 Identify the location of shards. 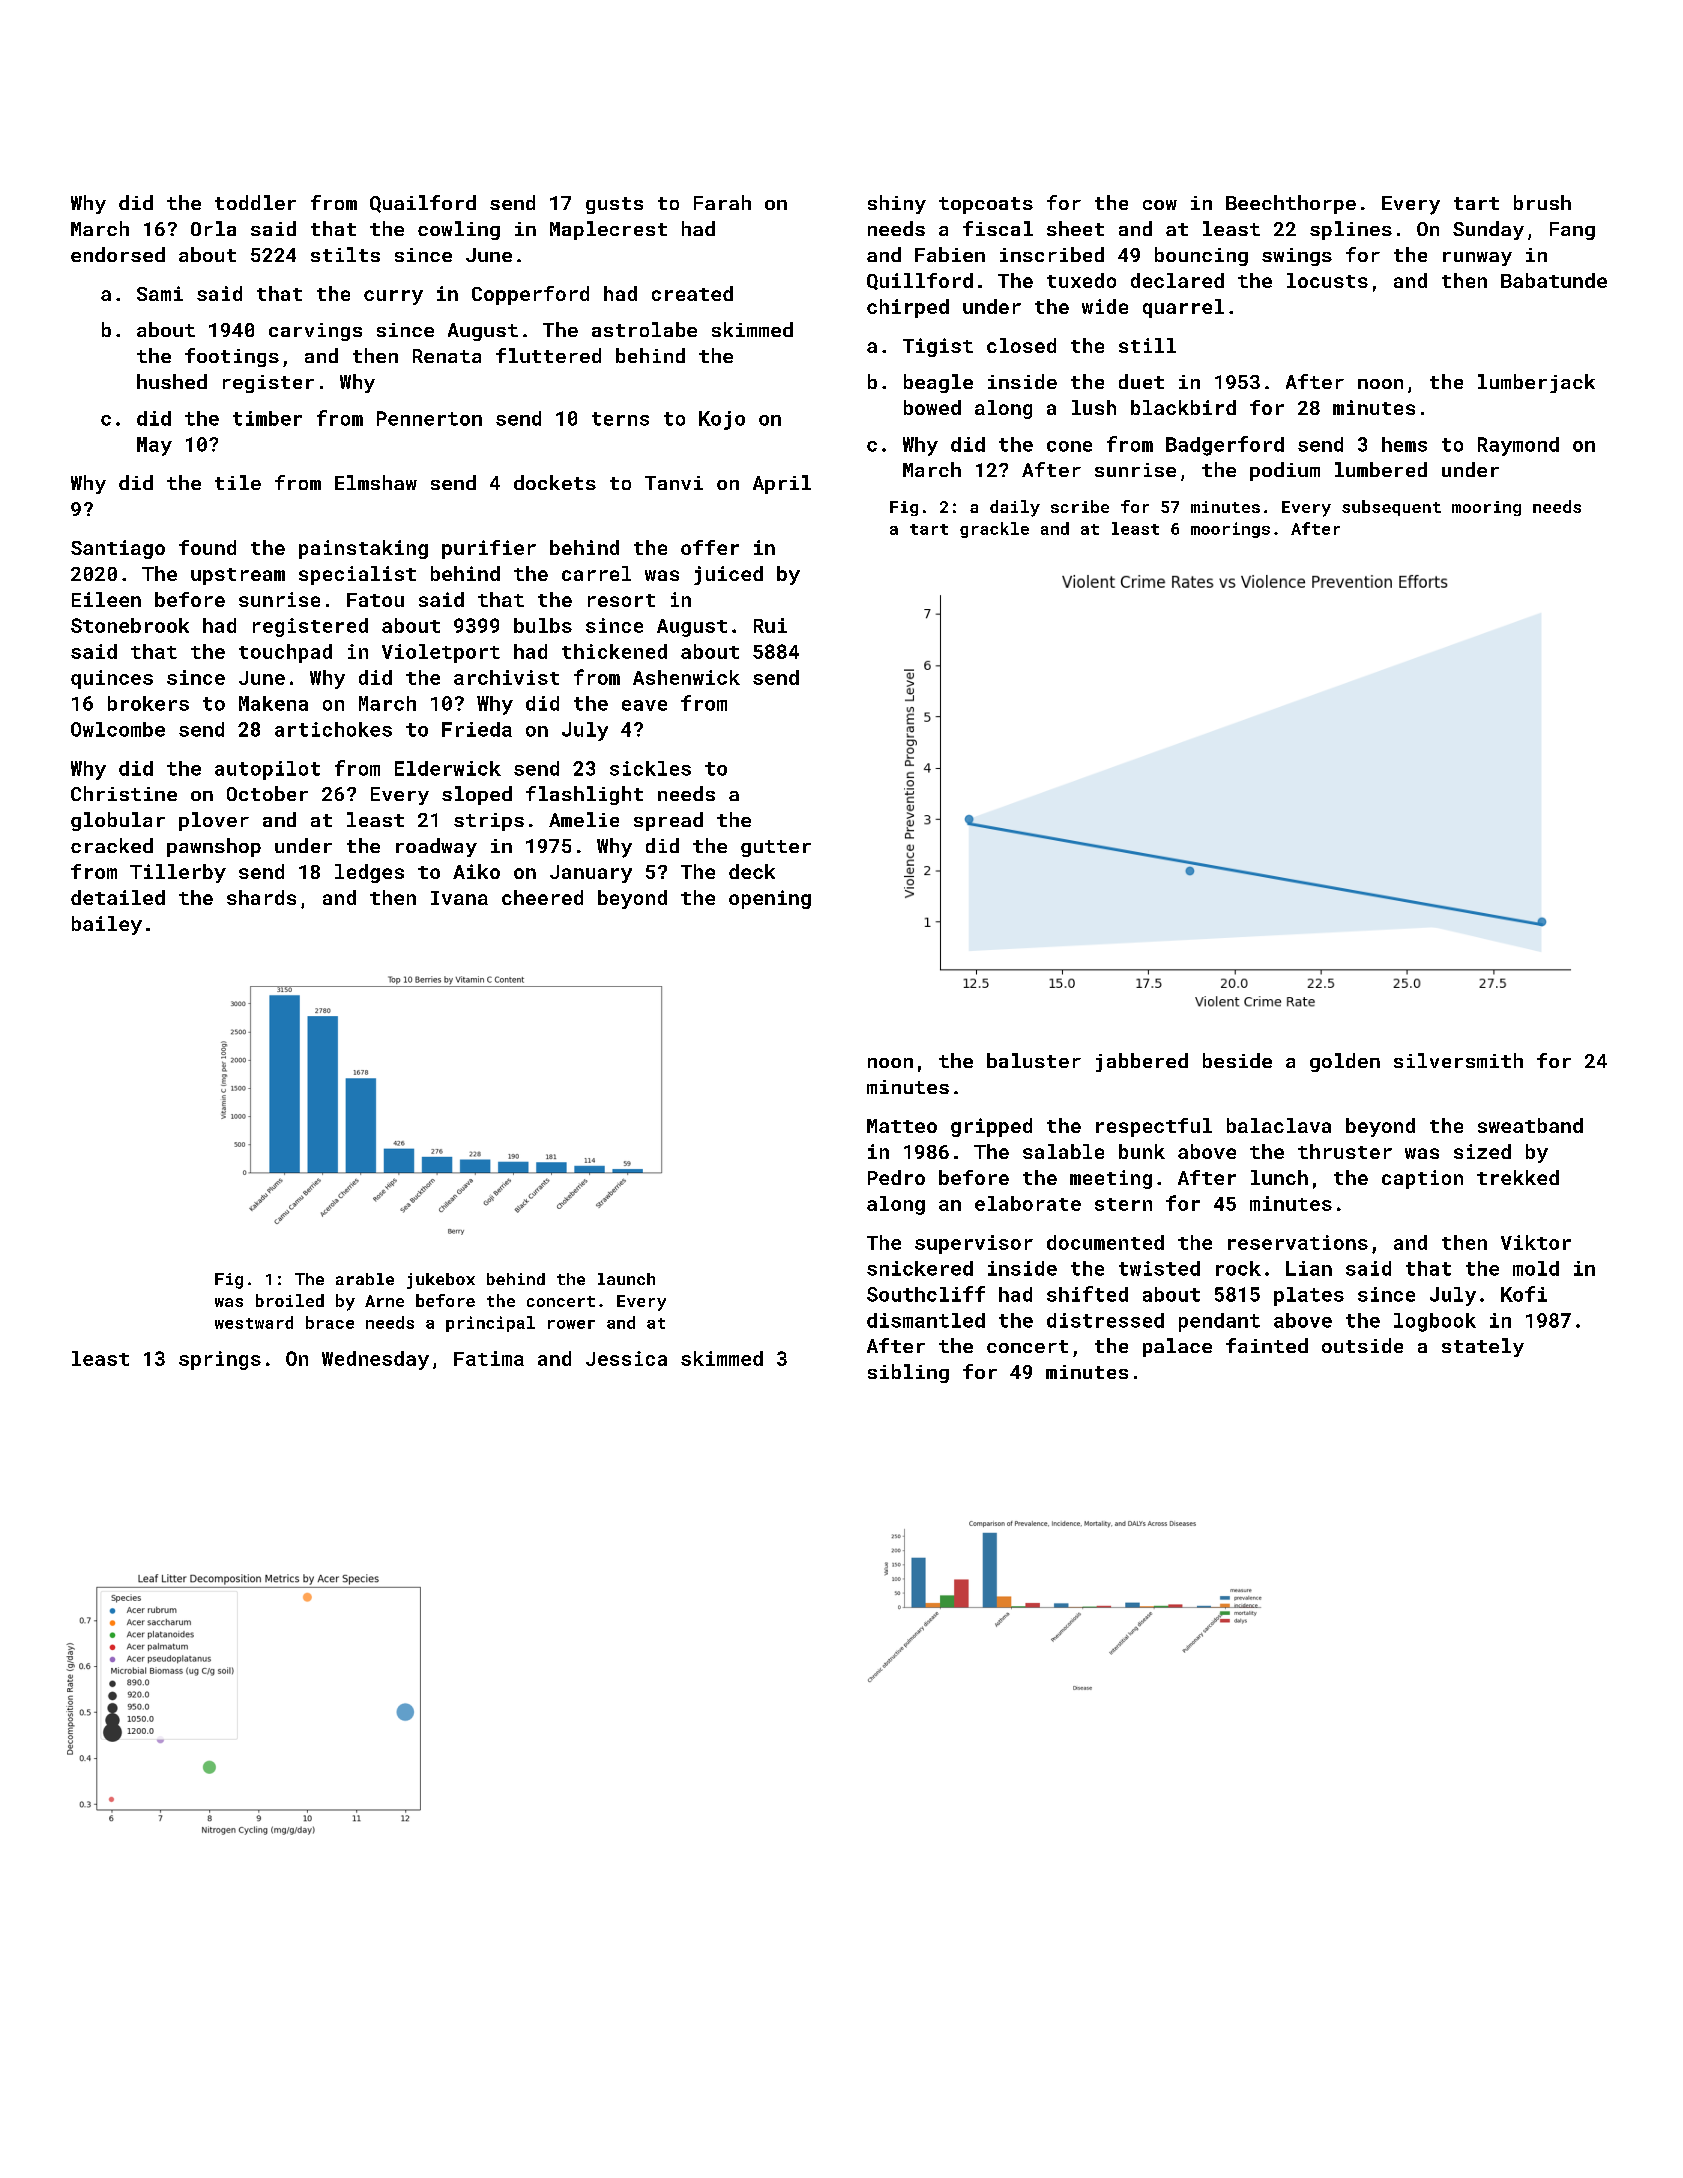
(261, 897).
